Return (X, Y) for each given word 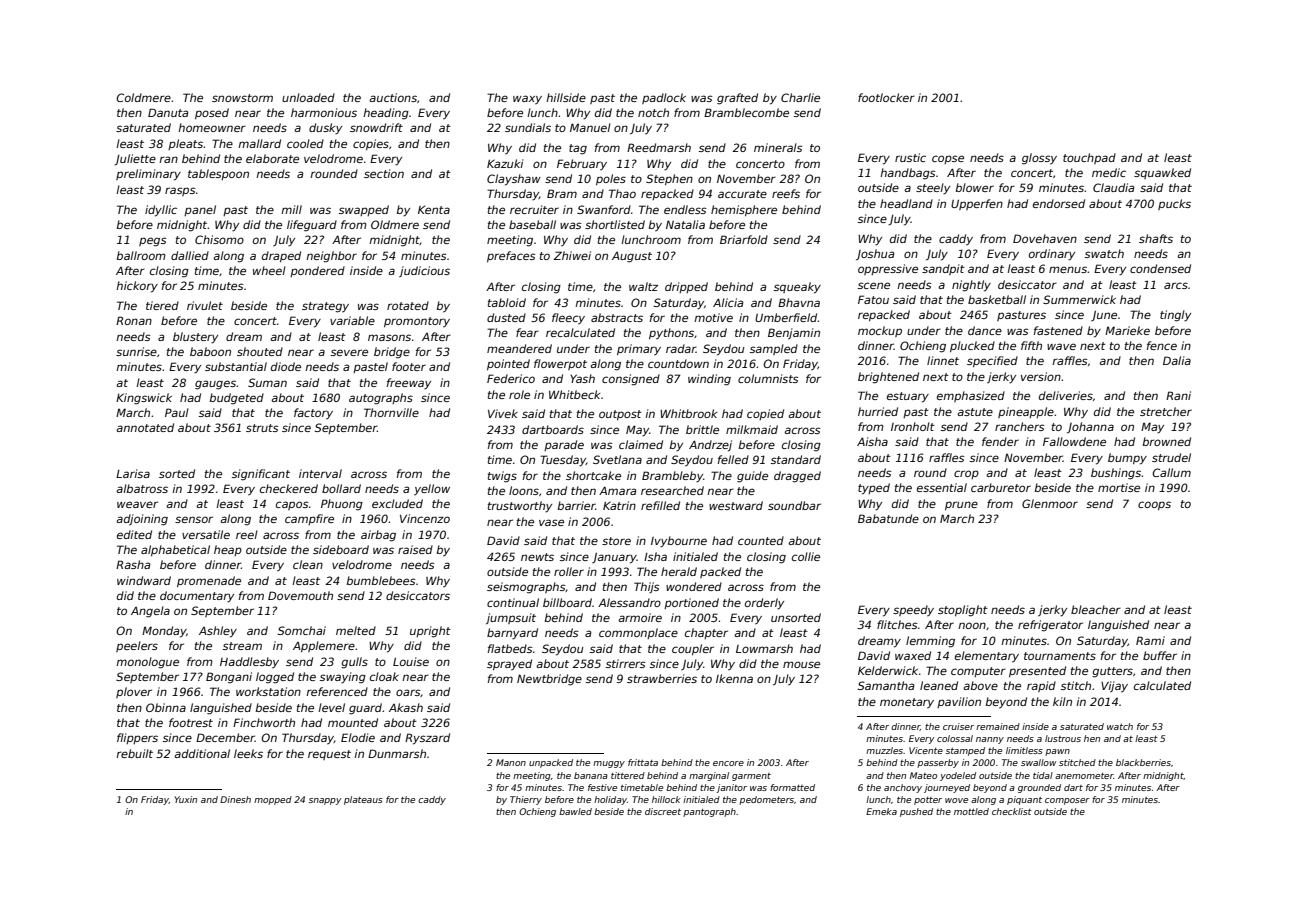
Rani (1178, 395)
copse (948, 159)
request (329, 755)
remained (998, 726)
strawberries (662, 678)
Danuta (168, 112)
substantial (236, 366)
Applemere (324, 646)
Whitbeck (574, 394)
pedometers (766, 800)
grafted (737, 99)
